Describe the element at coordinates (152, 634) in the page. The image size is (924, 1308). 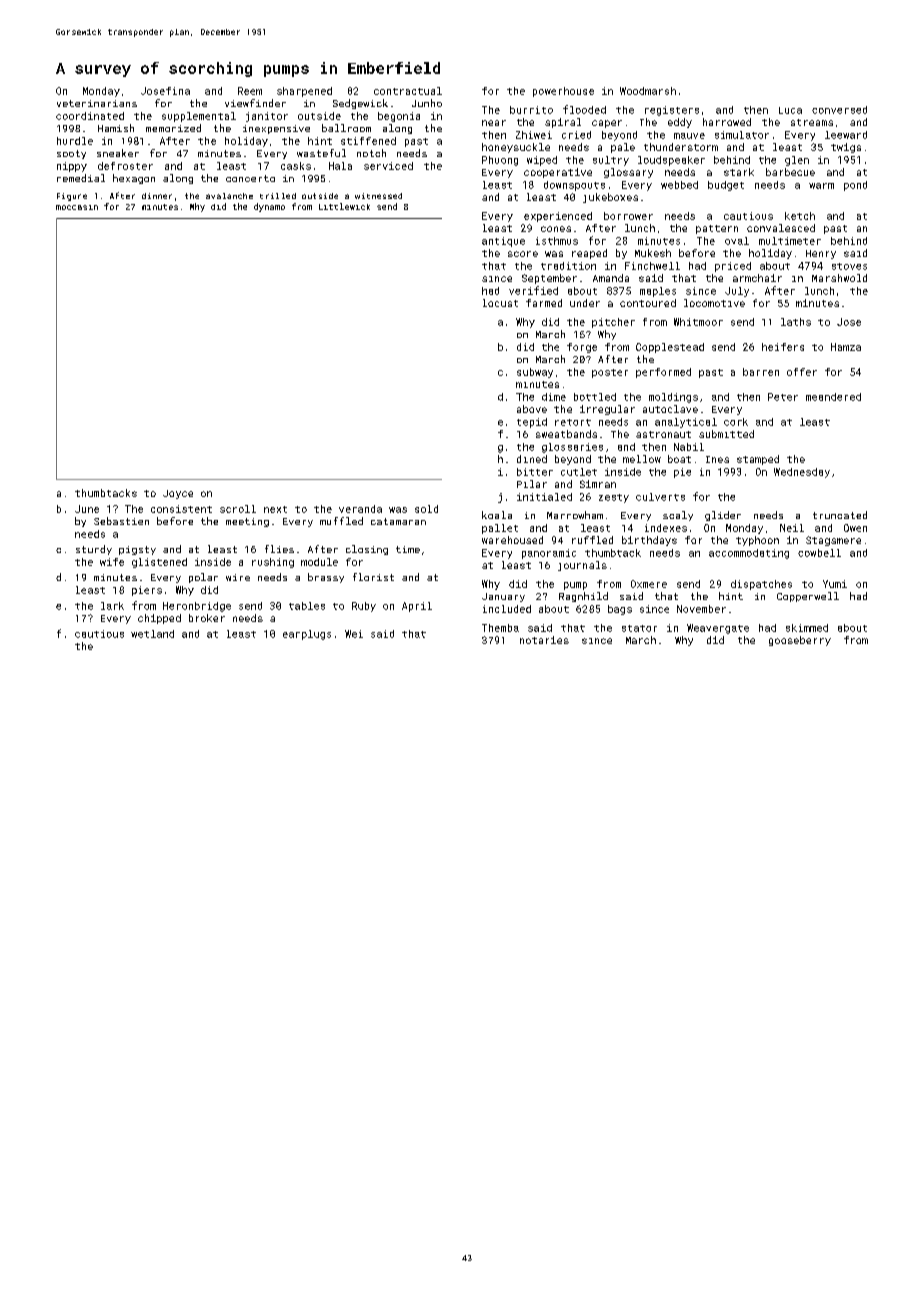
I see `wetland` at that location.
